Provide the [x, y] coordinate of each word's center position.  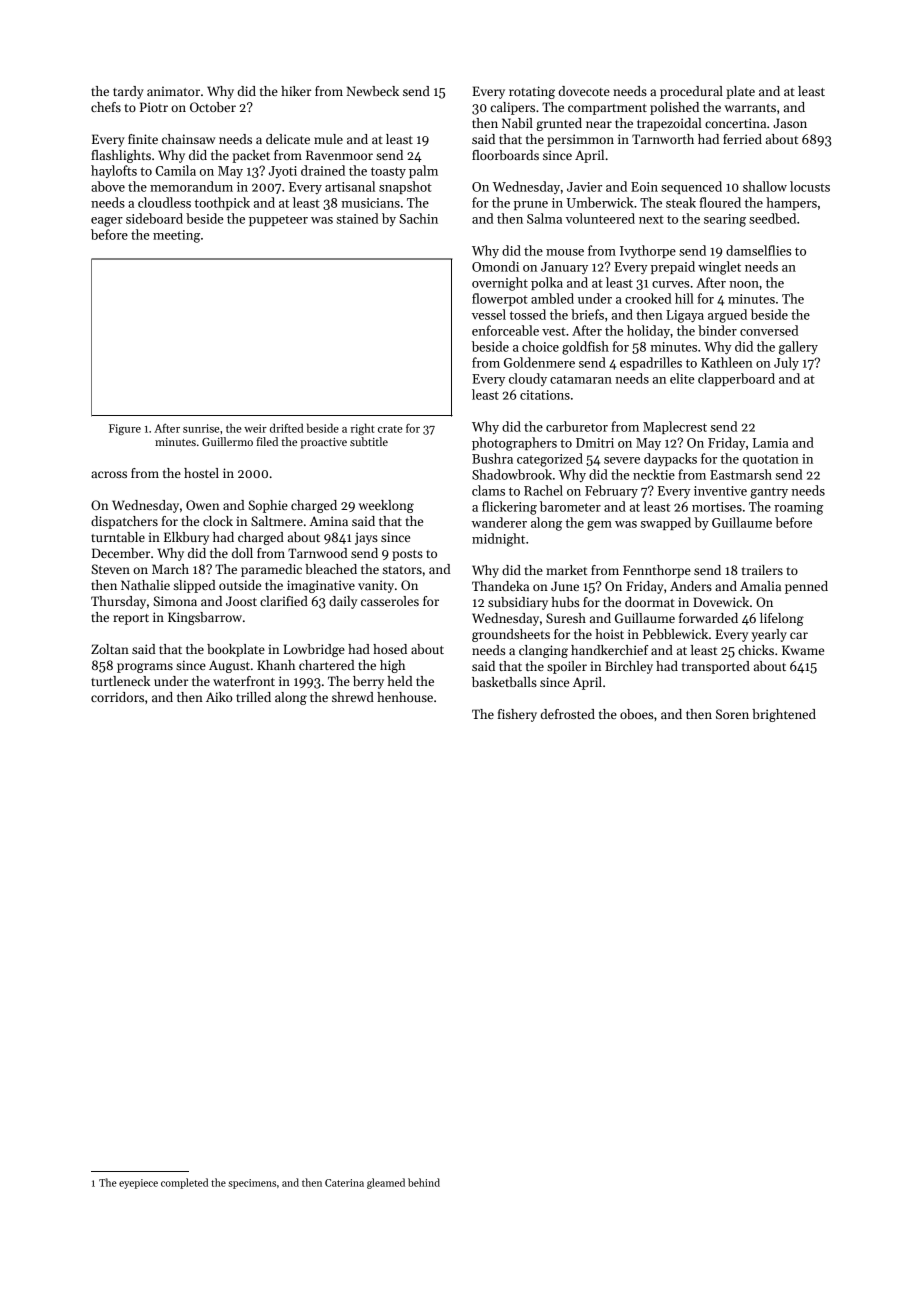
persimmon [580, 140]
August [229, 666]
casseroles [390, 601]
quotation [771, 460]
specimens [252, 1184]
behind [424, 1182]
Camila [176, 170]
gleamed [386, 1183]
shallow [765, 186]
